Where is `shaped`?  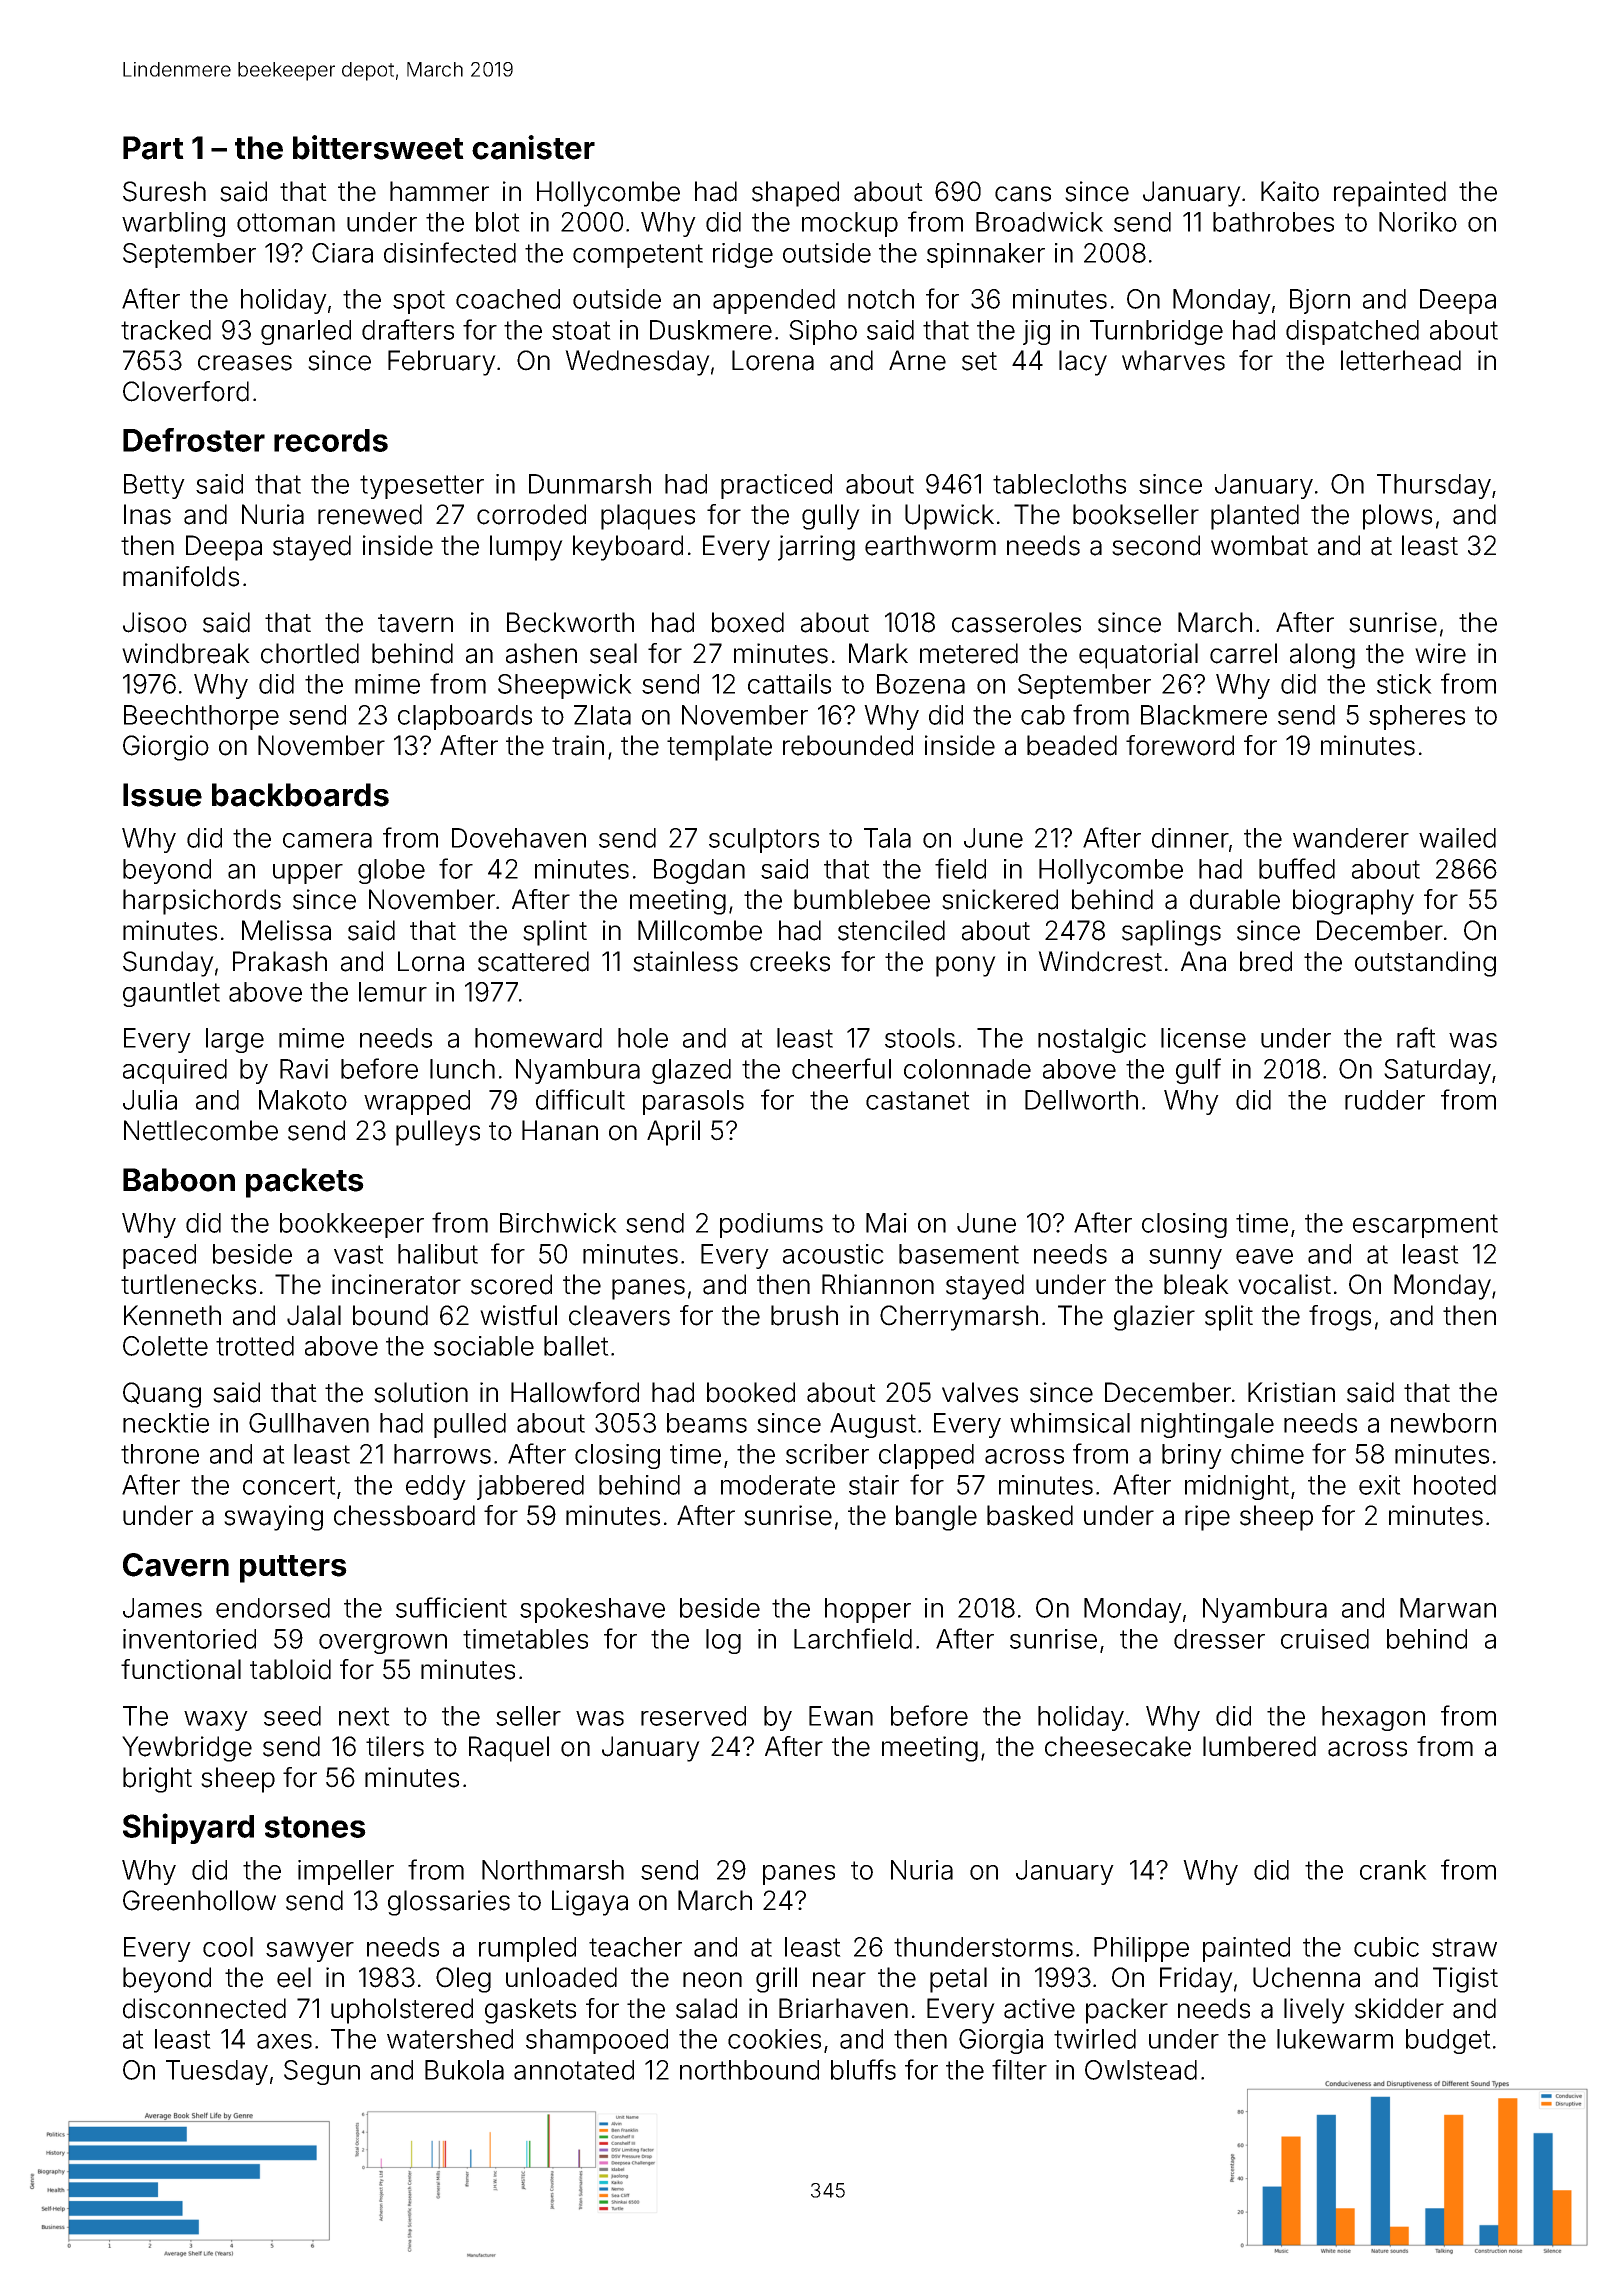
shaped is located at coordinates (795, 194).
